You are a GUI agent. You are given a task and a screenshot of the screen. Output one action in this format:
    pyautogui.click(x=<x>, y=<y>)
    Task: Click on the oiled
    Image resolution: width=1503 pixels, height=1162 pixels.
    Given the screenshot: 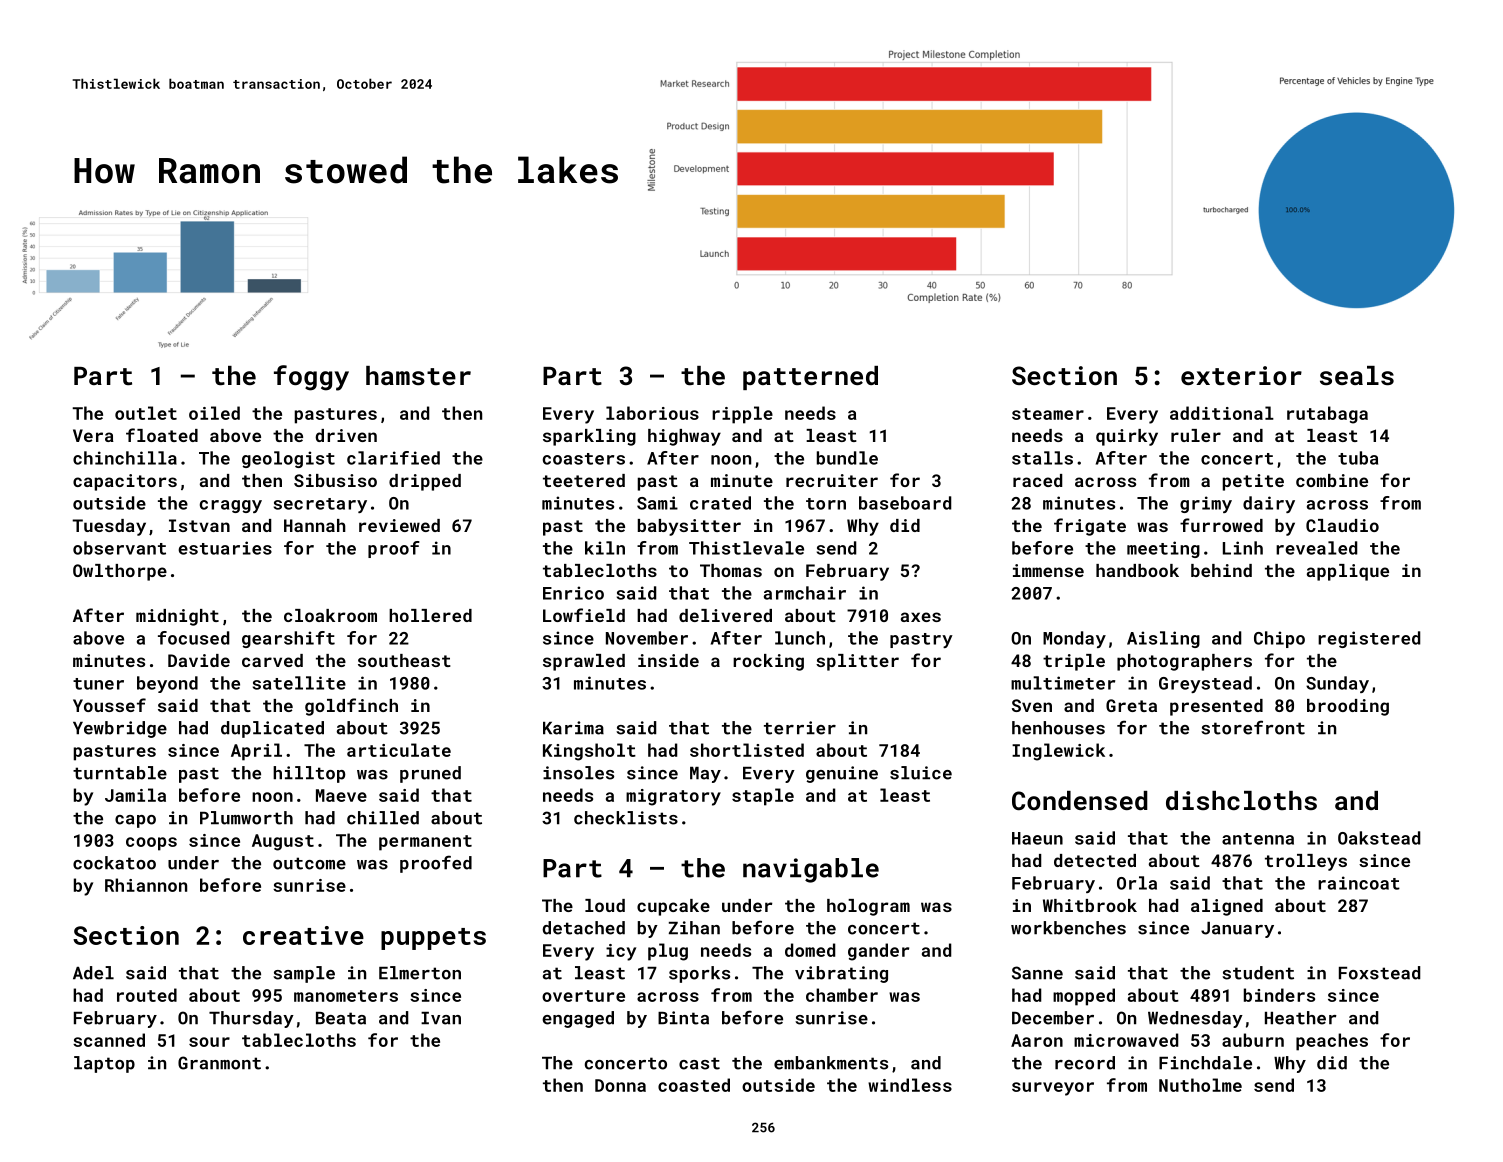 What is the action you would take?
    pyautogui.click(x=214, y=413)
